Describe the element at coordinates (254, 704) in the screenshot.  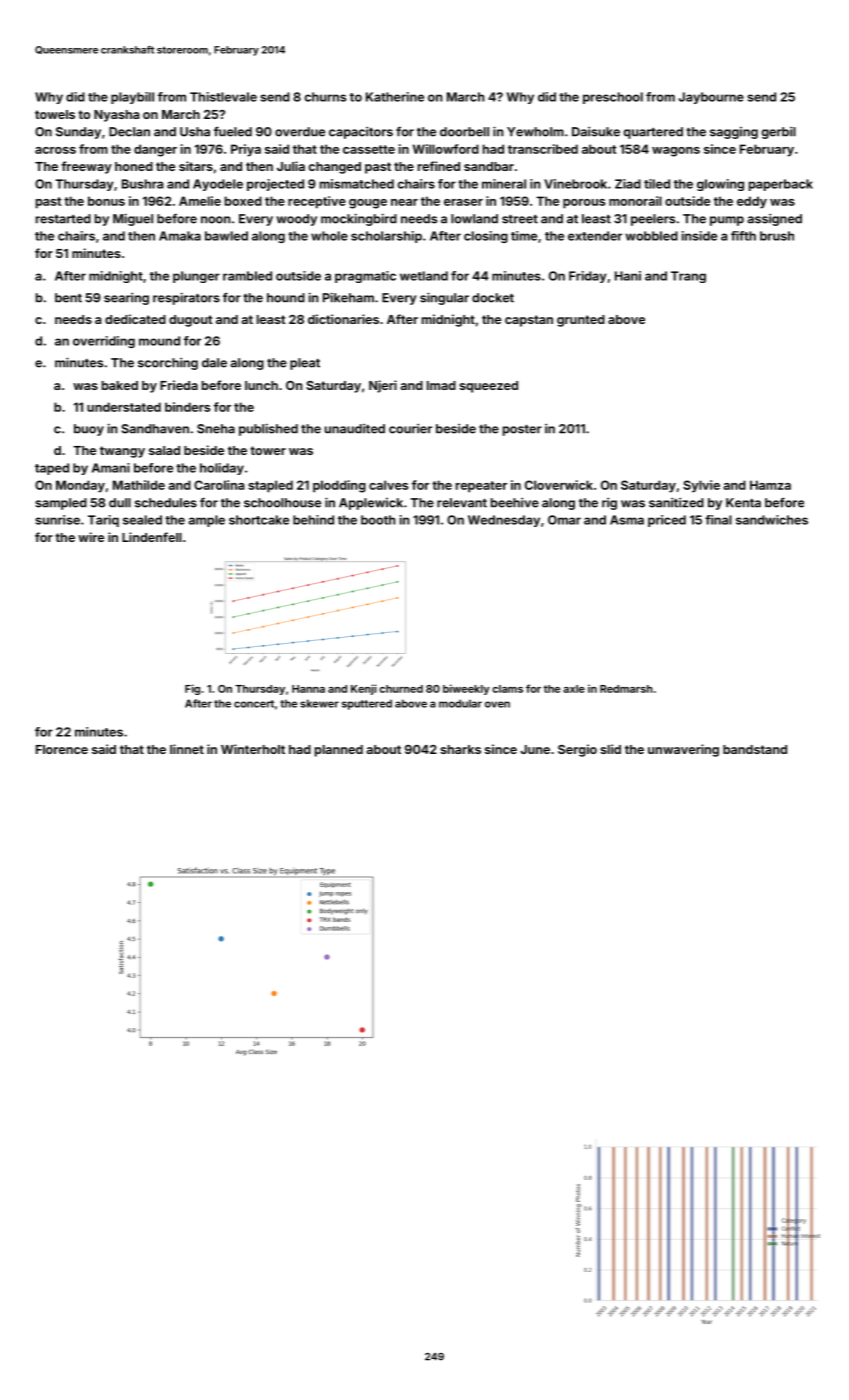
I see `concert` at that location.
